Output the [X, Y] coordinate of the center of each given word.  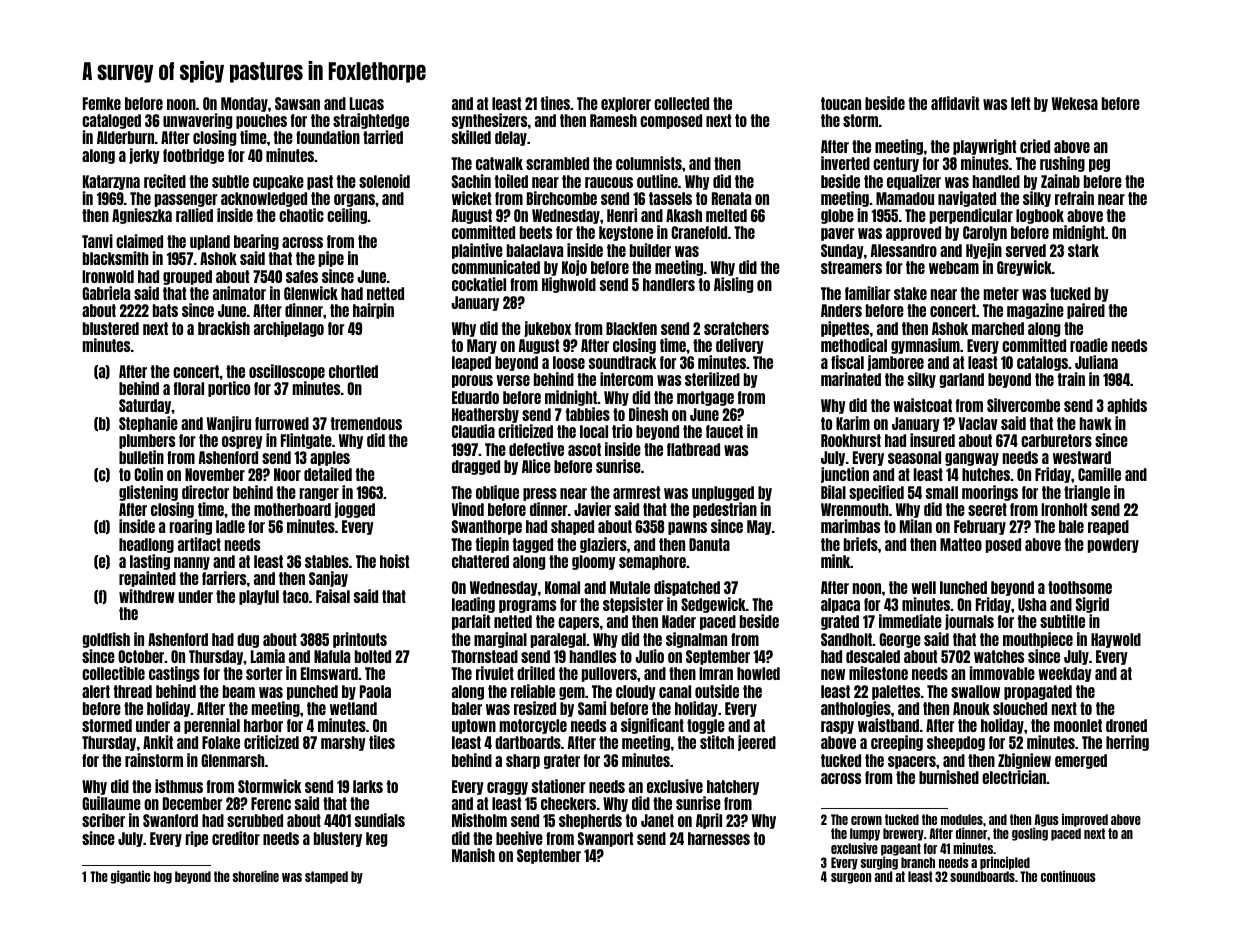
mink [835, 561]
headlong [146, 545]
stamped [326, 877]
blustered [111, 328]
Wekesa [1075, 103]
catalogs [1042, 363]
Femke [102, 103]
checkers [568, 803]
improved [1085, 820]
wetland [353, 708]
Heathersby [485, 415]
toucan [841, 103]
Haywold [1116, 640]
